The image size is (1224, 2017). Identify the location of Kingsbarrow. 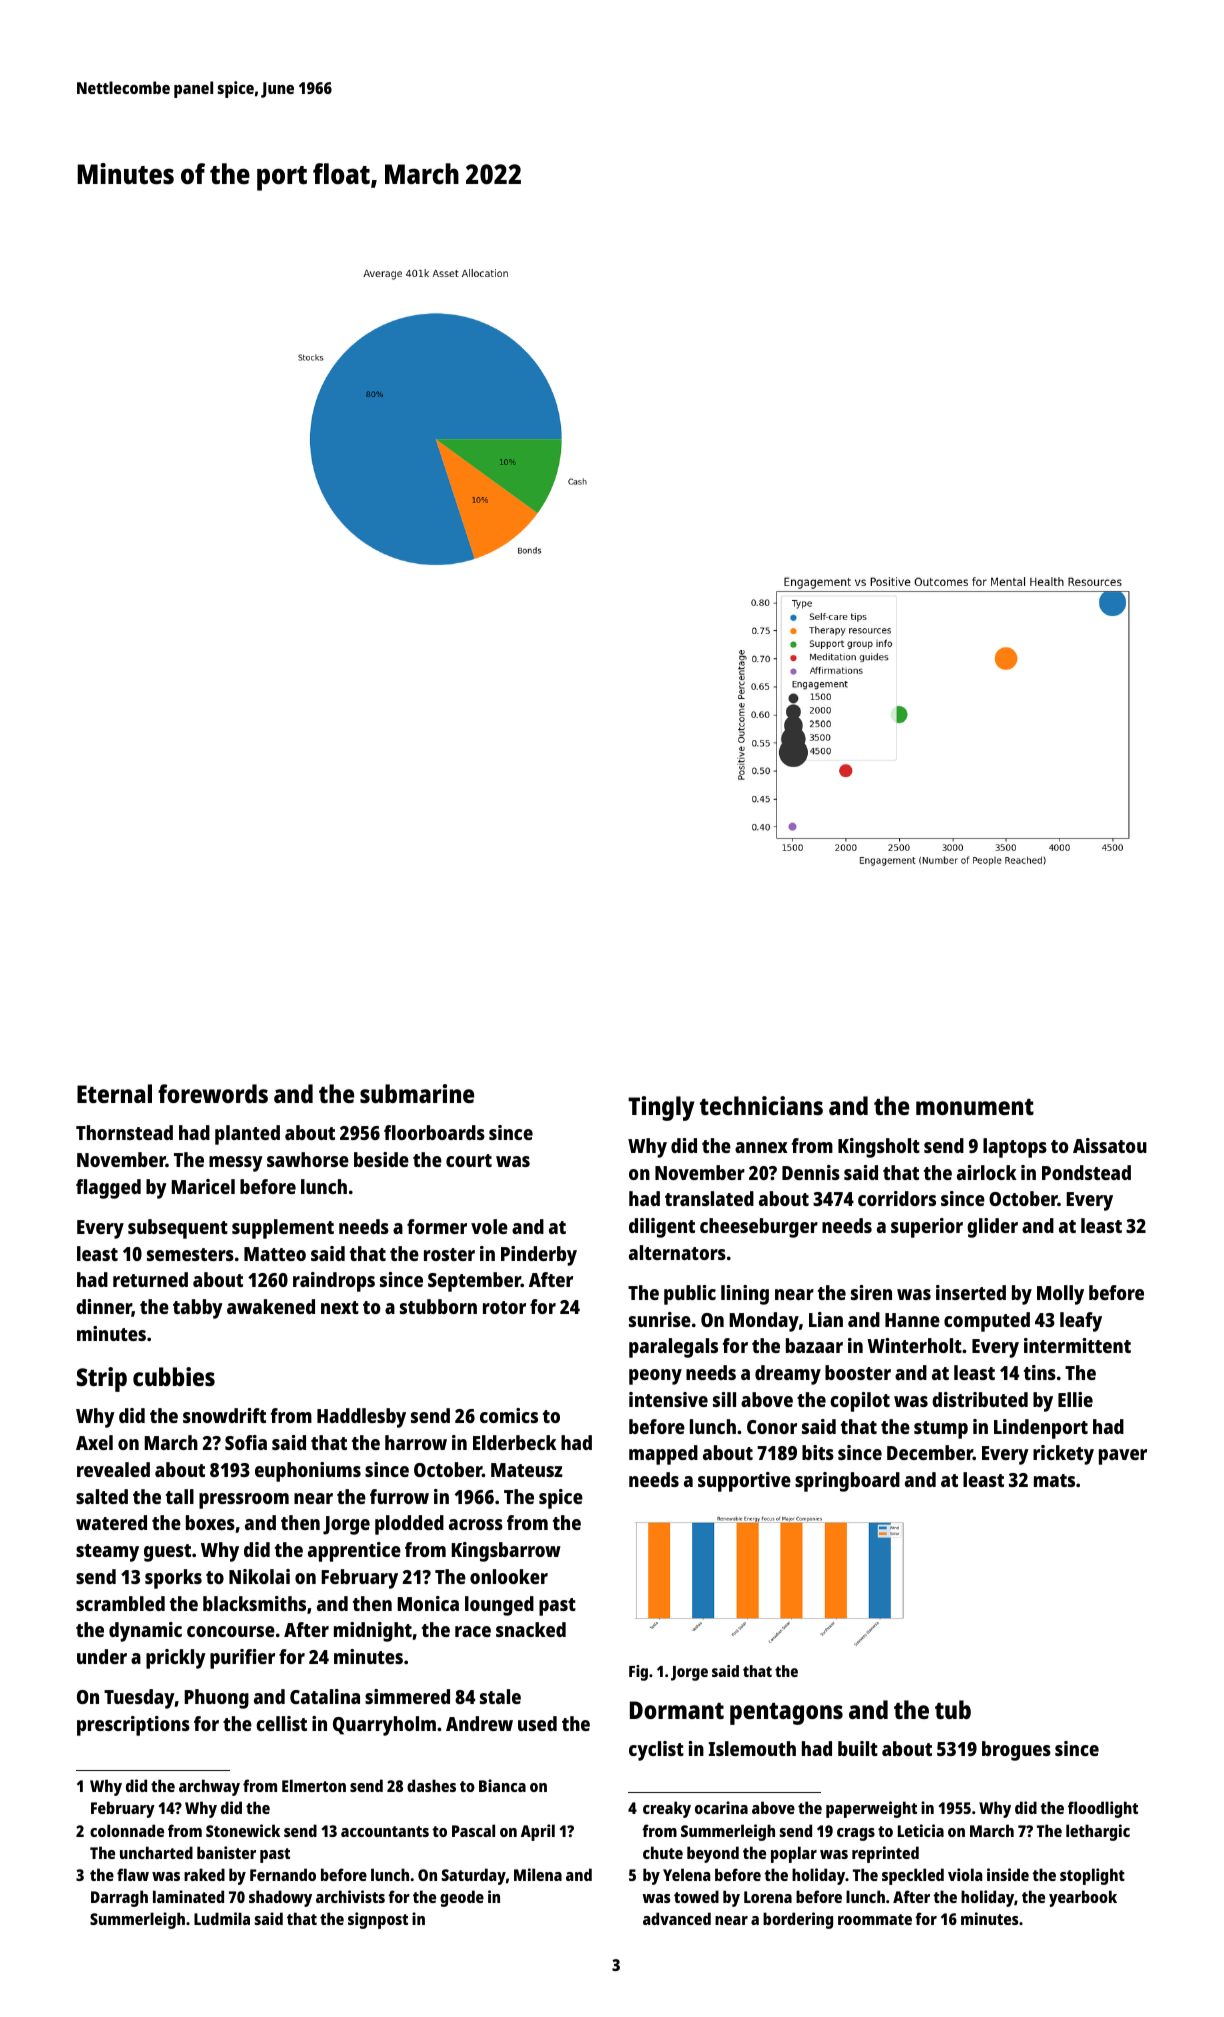
(506, 1552).
